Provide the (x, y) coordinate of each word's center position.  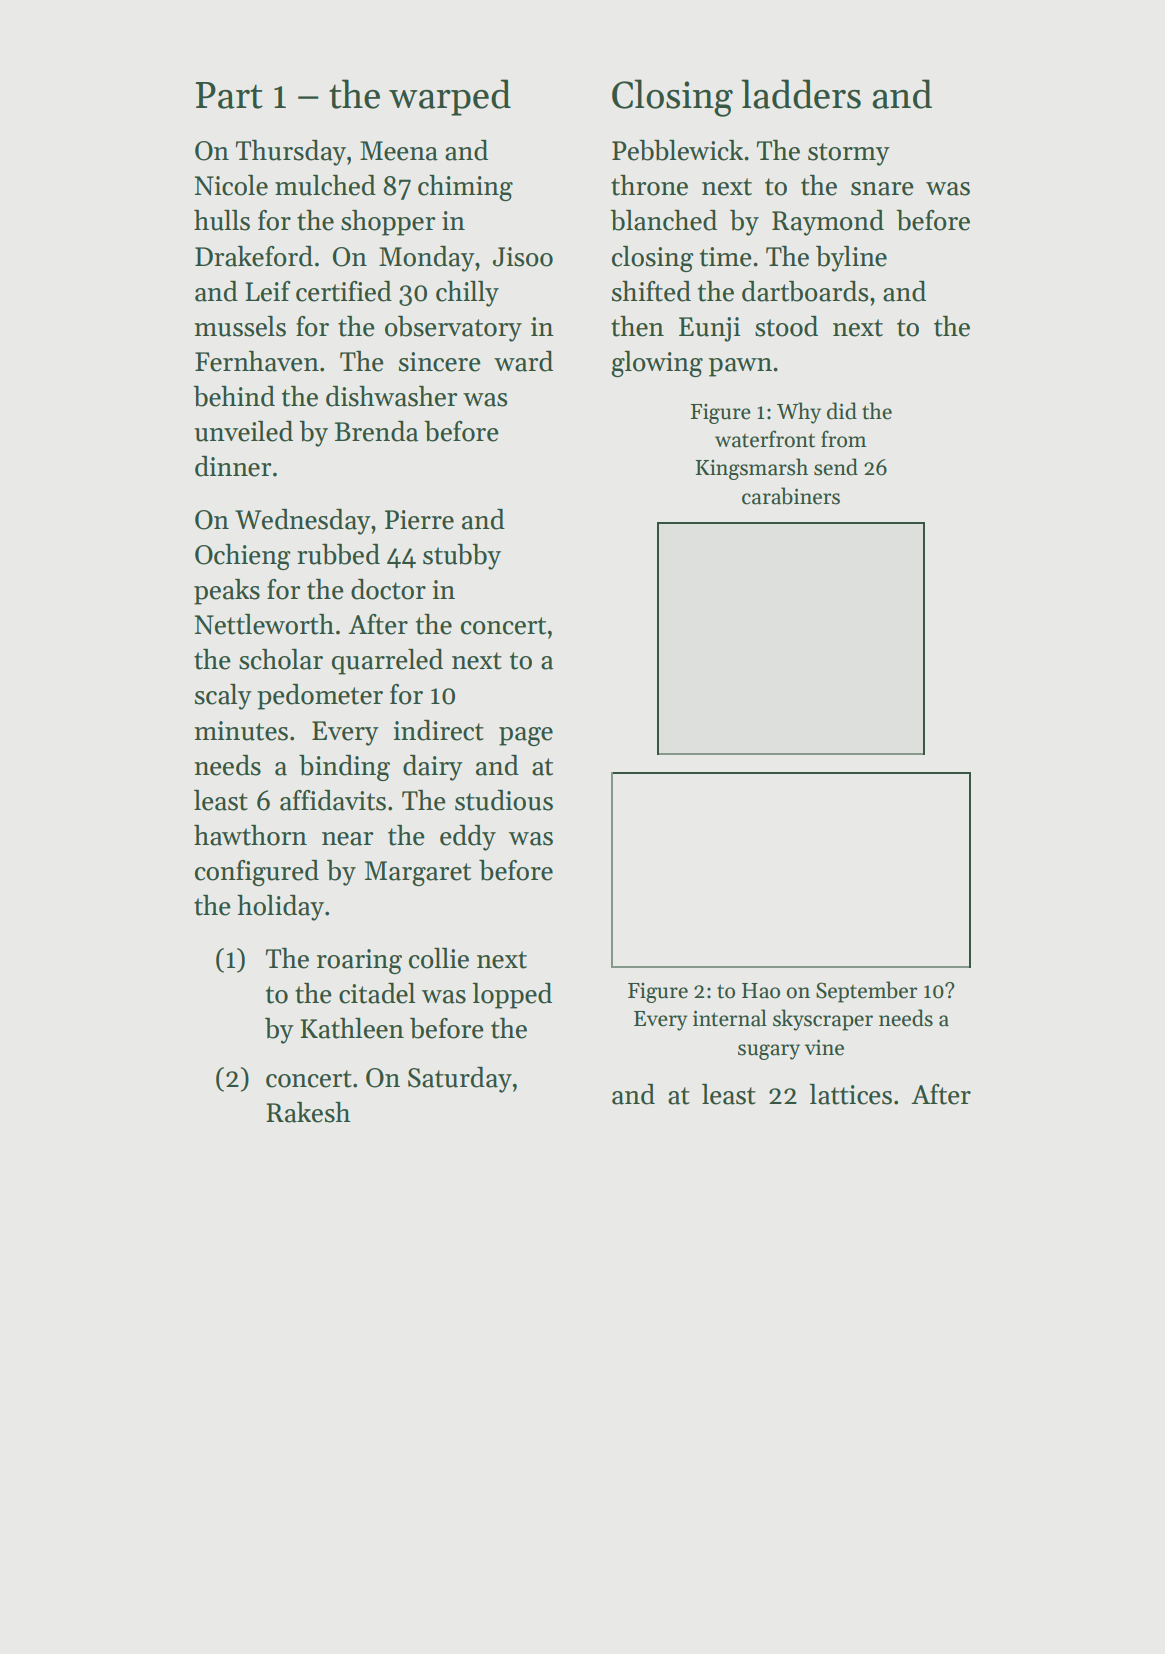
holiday (280, 908)
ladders (801, 94)
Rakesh (308, 1112)
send (836, 467)
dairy (433, 768)
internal (730, 1018)
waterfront (765, 439)
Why (799, 413)
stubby (462, 557)
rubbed (338, 554)
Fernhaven (257, 361)
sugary (769, 1052)
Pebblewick (677, 150)
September (866, 992)
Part (229, 95)
